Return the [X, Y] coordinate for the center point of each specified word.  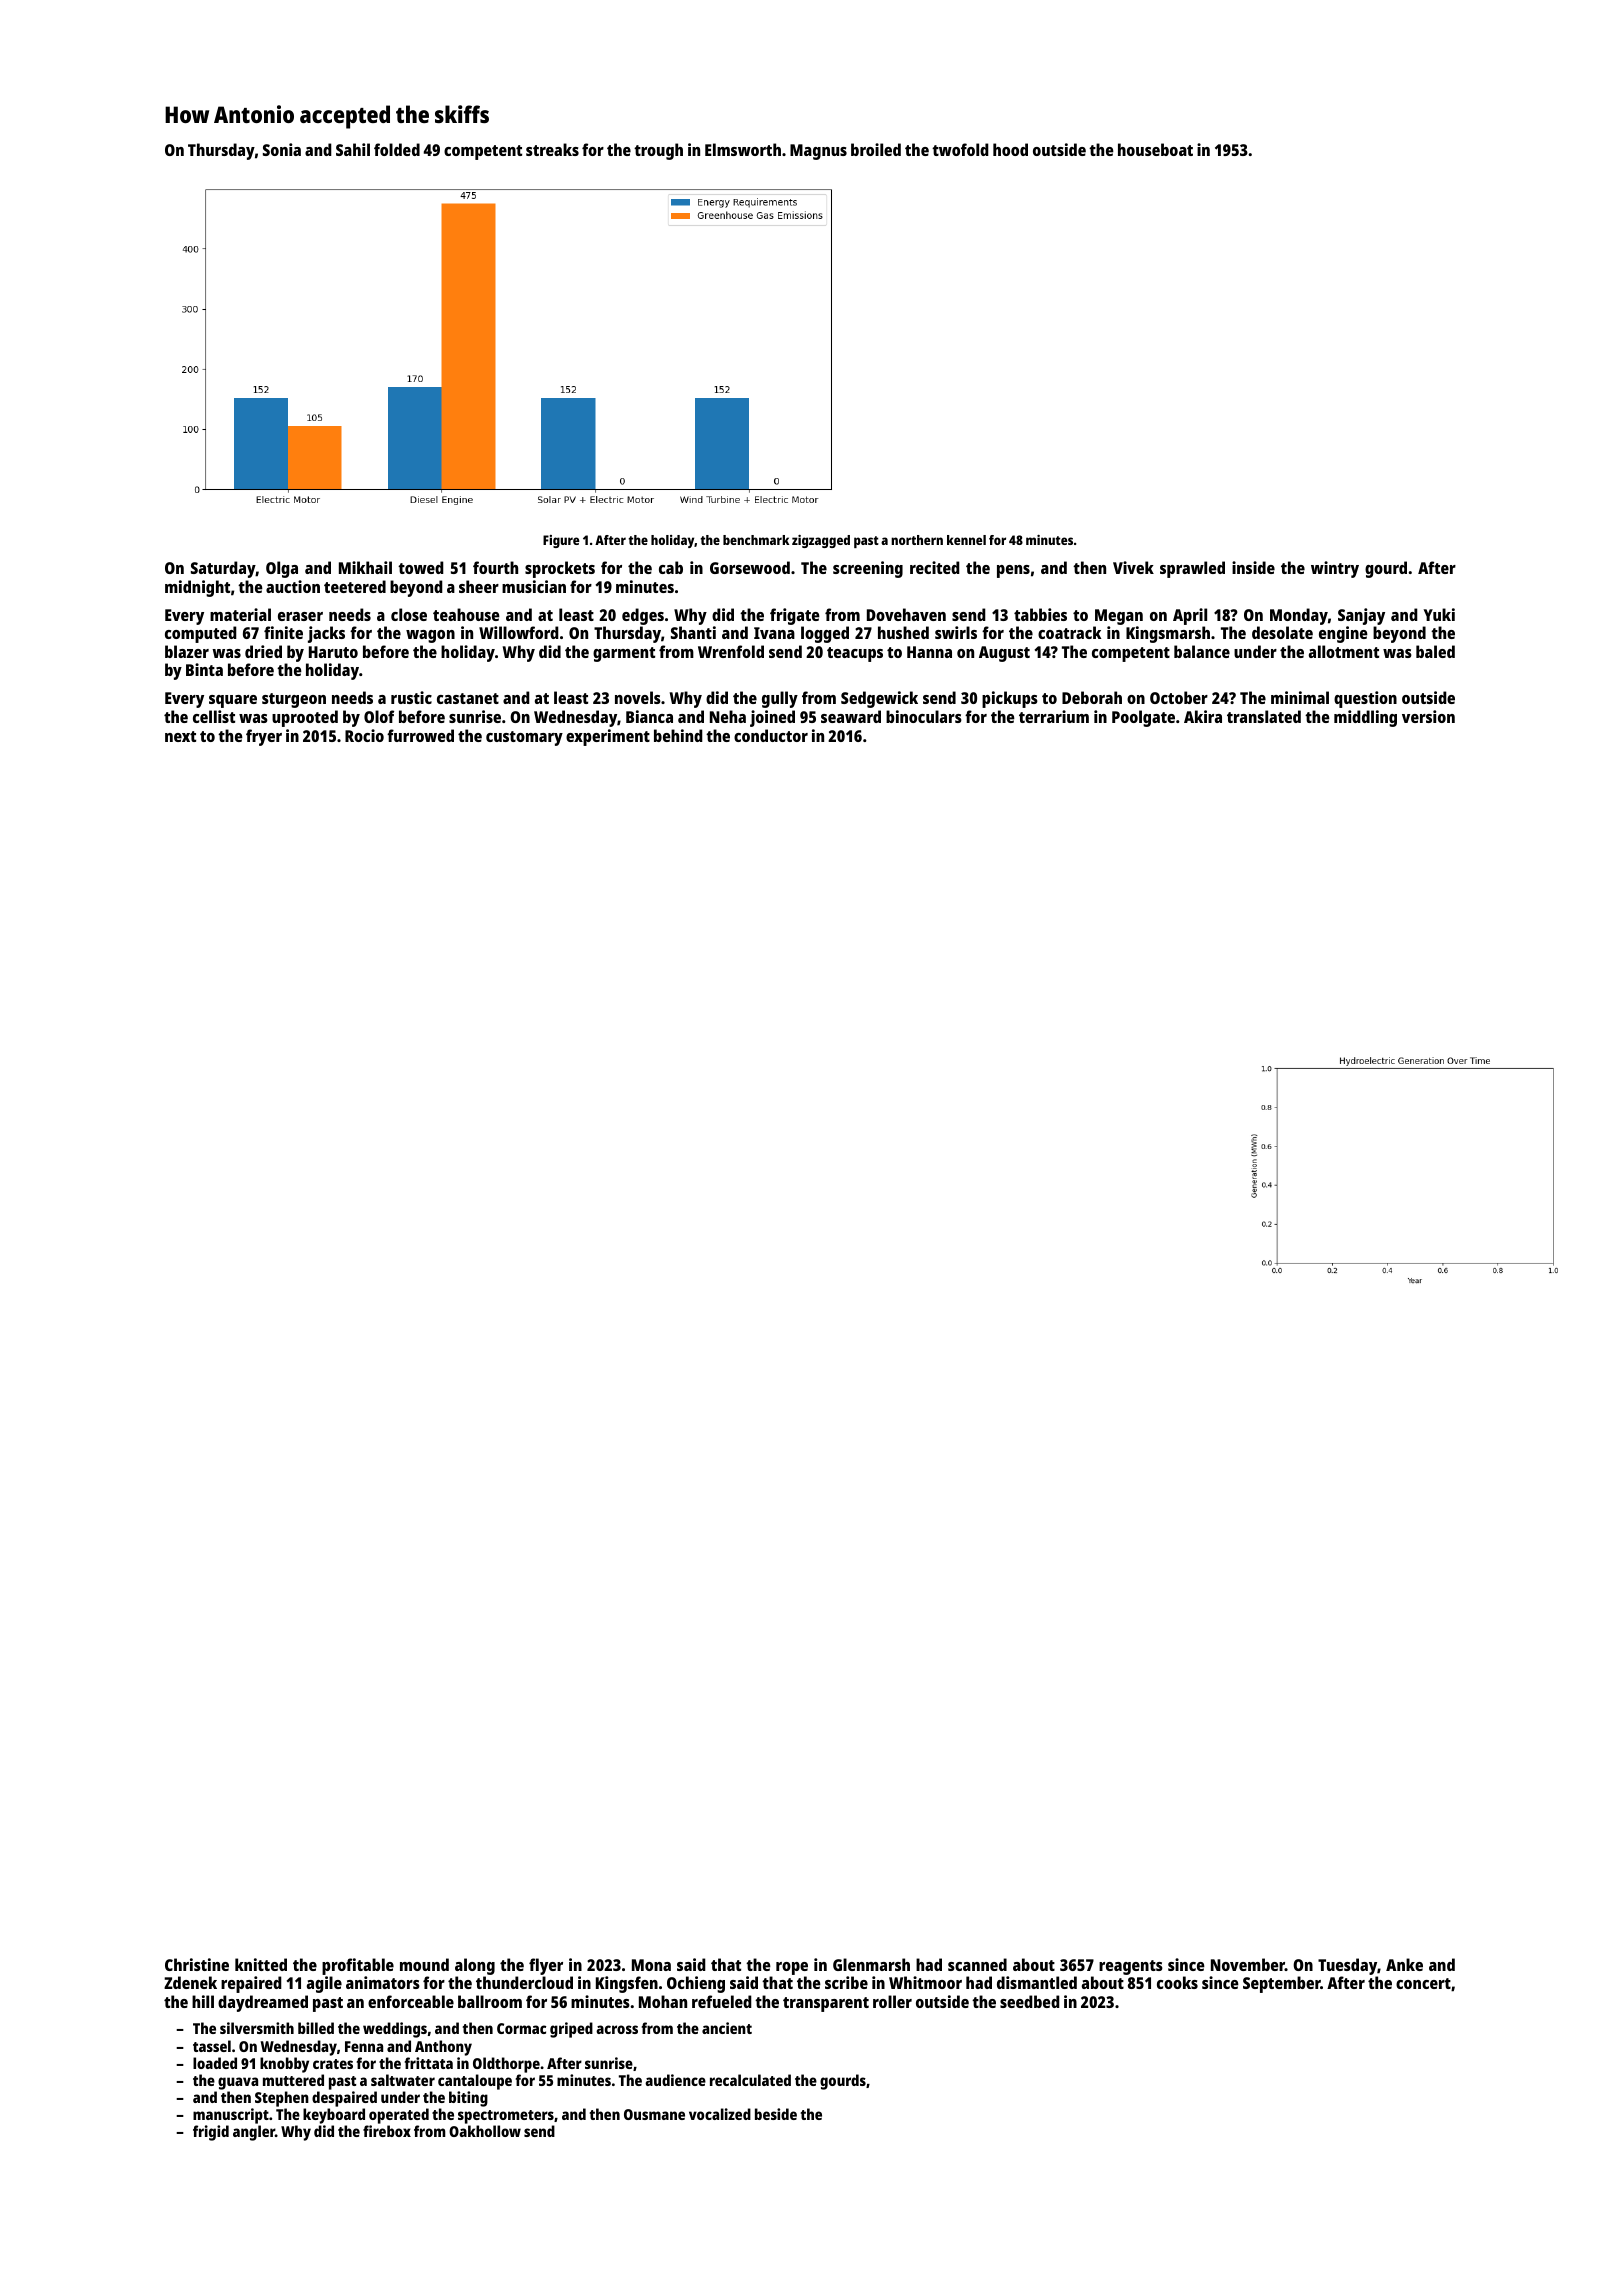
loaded [215, 2063]
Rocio [364, 735]
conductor [771, 735]
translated [1264, 716]
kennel [966, 540]
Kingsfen [627, 1984]
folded [397, 149]
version [1428, 716]
